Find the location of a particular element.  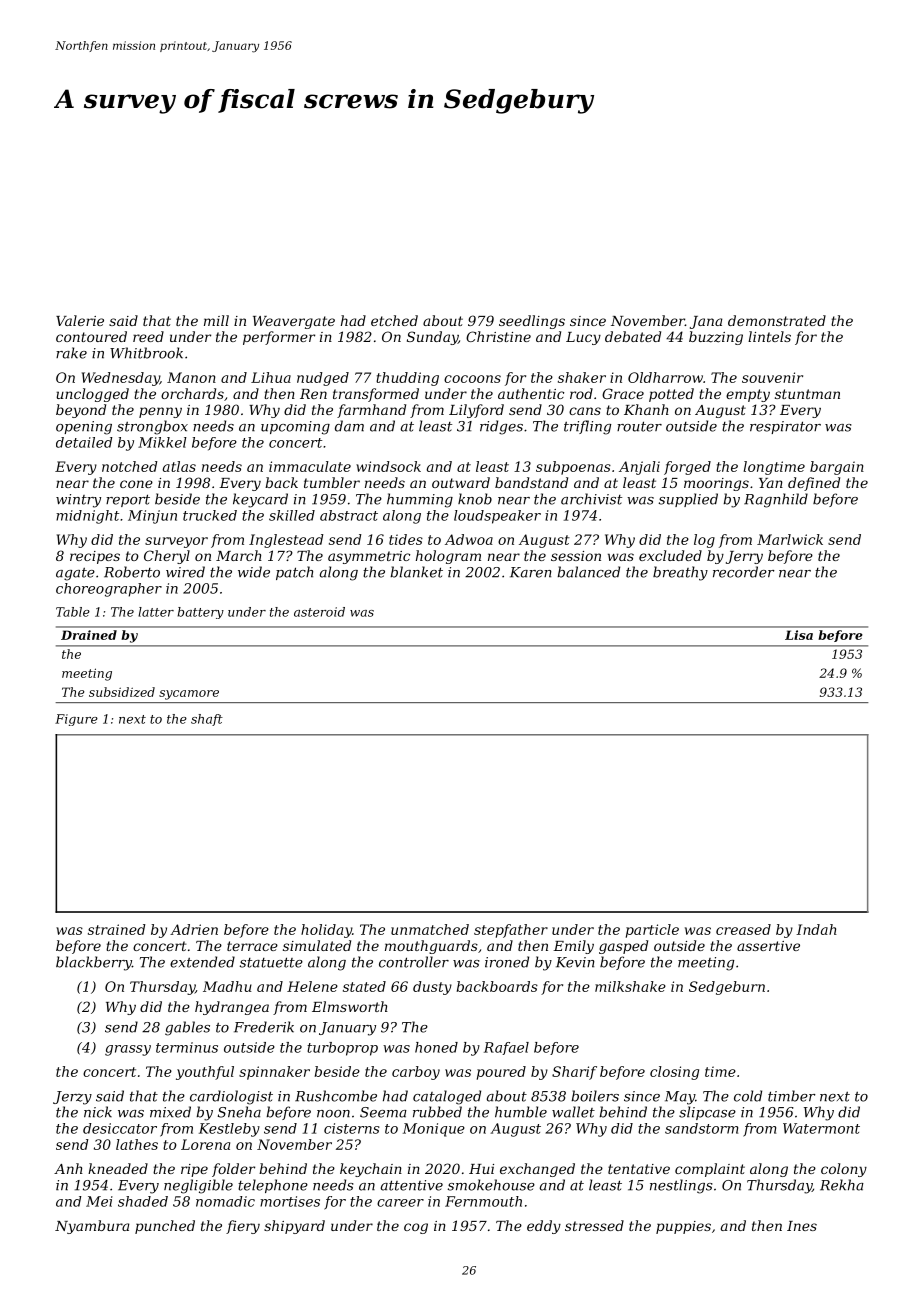

Jerzy is located at coordinates (72, 1098).
